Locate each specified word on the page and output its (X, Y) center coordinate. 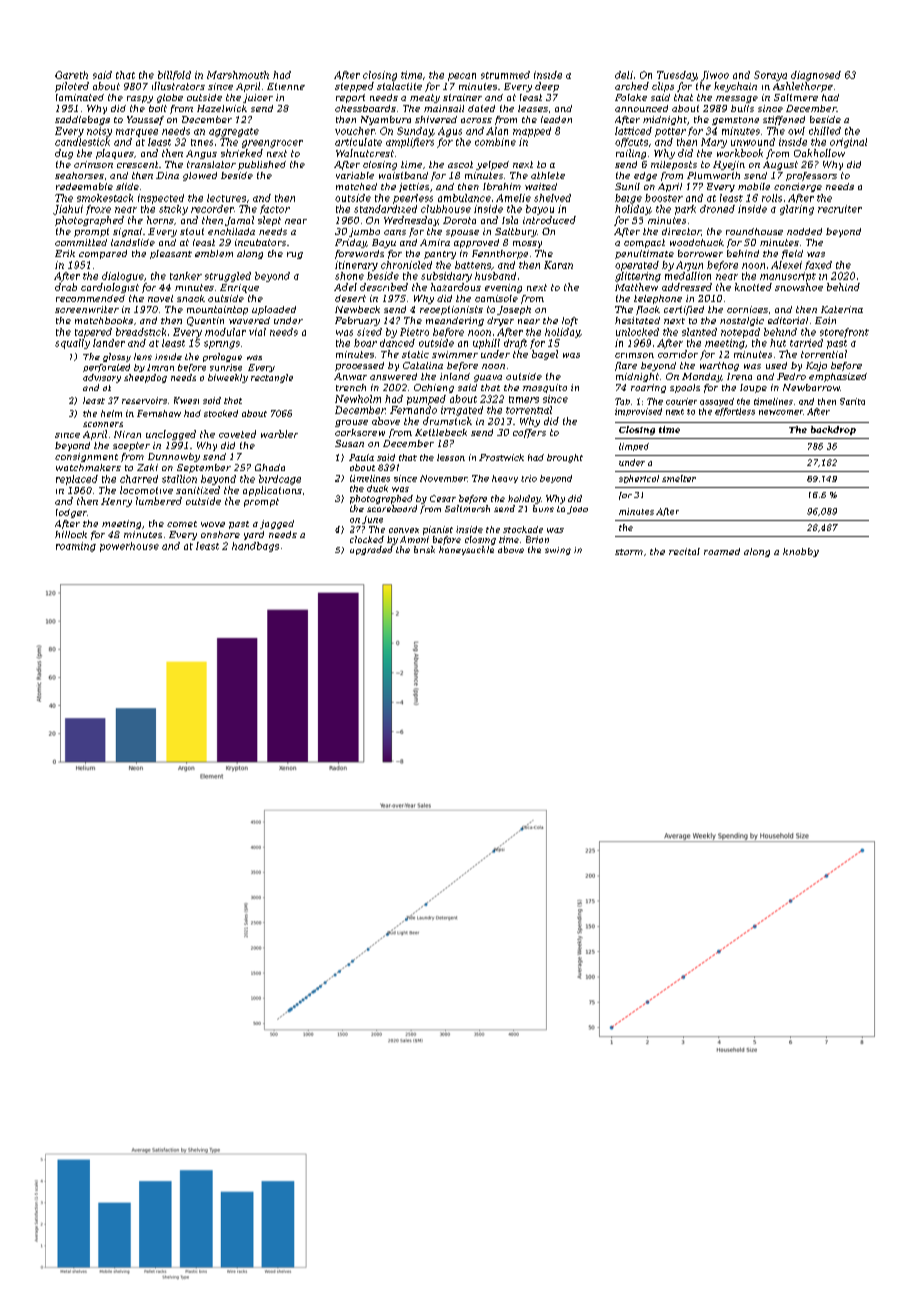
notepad (740, 333)
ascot (460, 164)
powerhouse (129, 547)
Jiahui (68, 210)
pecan (462, 77)
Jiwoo (715, 76)
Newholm (358, 399)
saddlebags (82, 120)
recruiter (840, 209)
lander (109, 343)
